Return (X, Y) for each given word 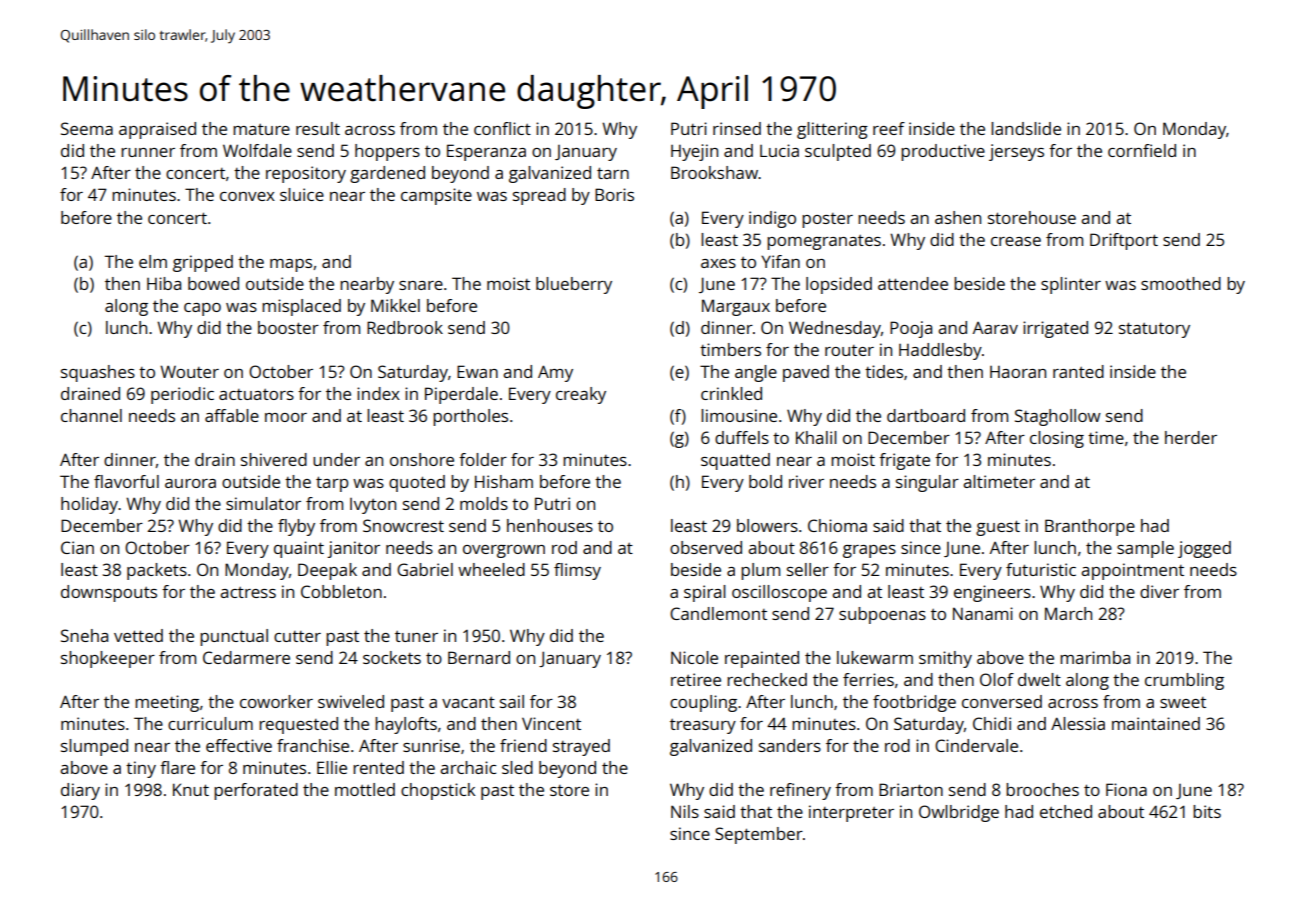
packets (157, 571)
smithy (945, 659)
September (759, 835)
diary (80, 791)
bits (1207, 811)
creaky (581, 395)
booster (288, 327)
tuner (416, 636)
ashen (958, 217)
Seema (87, 128)
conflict (502, 128)
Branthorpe (1090, 527)
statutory (1154, 330)
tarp (332, 484)
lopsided (839, 285)
